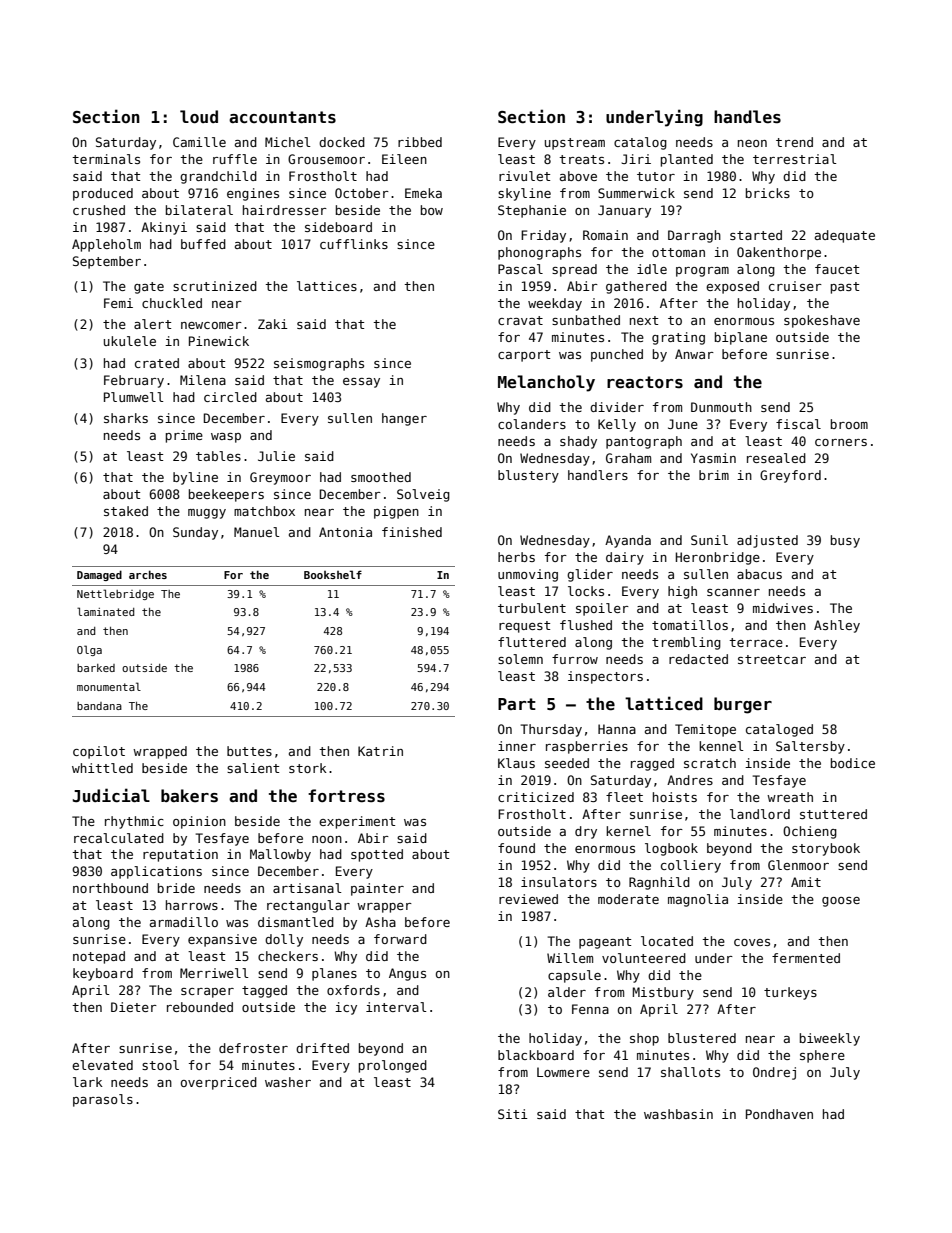 This screenshot has width=952, height=1233. I want to click on loud, so click(199, 116).
